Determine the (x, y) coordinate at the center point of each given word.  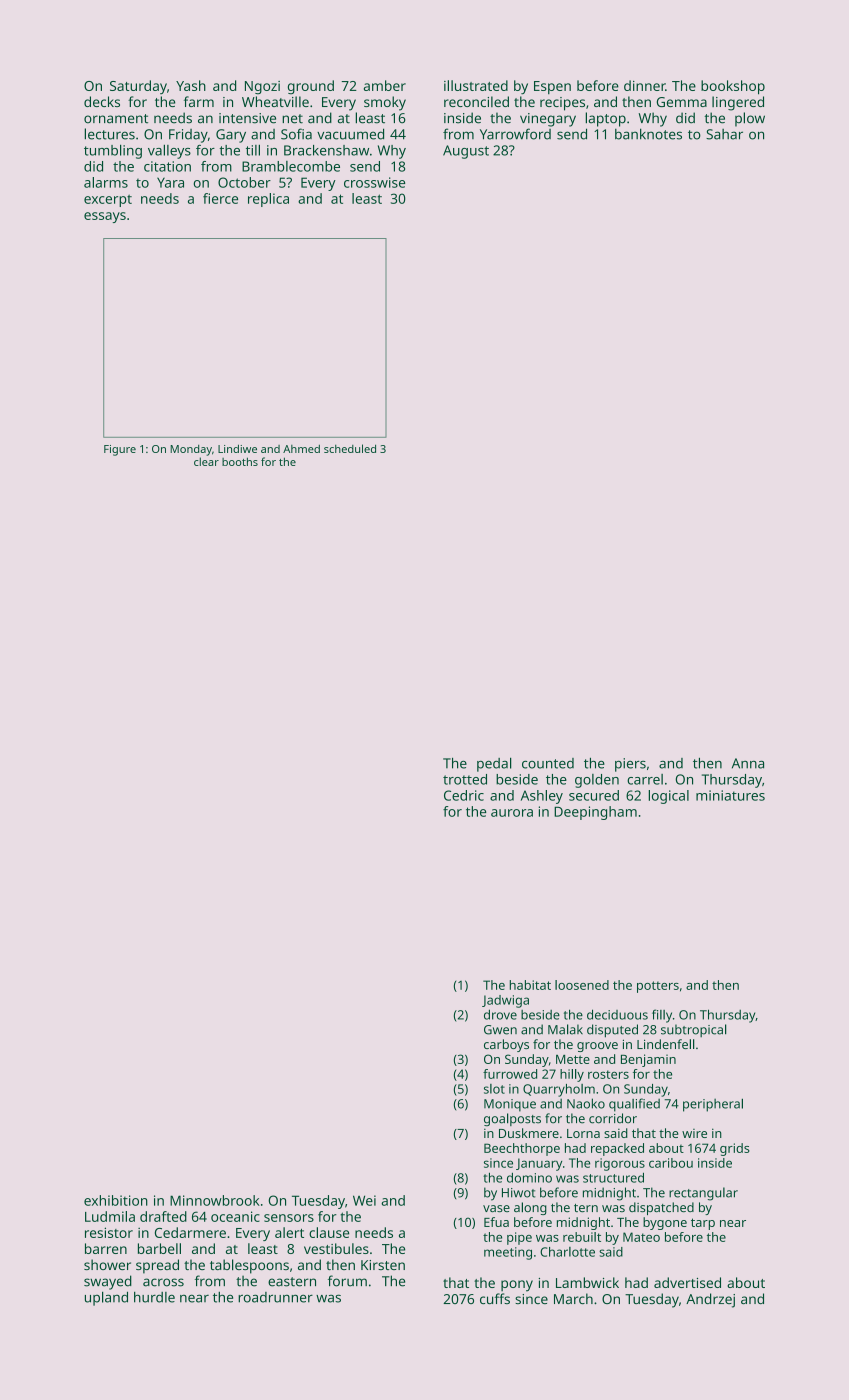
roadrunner (275, 1297)
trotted (465, 779)
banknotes (648, 134)
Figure (120, 450)
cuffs (495, 1298)
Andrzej (710, 1300)
